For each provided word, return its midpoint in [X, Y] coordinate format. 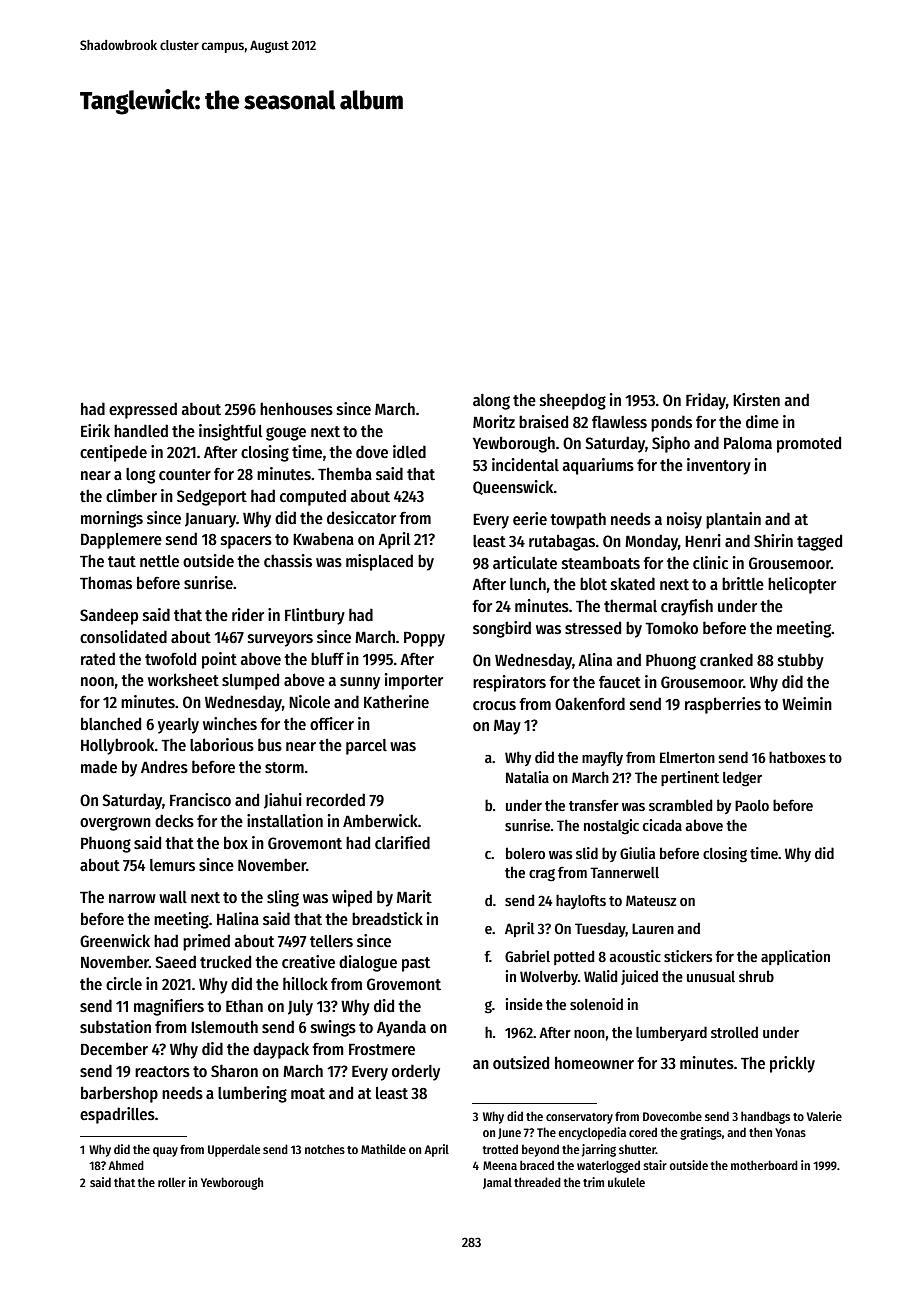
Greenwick [115, 940]
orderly [416, 1072]
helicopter [802, 585]
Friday [706, 401]
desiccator [361, 517]
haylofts [581, 901]
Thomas [106, 583]
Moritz [494, 421]
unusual [711, 976]
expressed [143, 410]
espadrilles [117, 1115]
